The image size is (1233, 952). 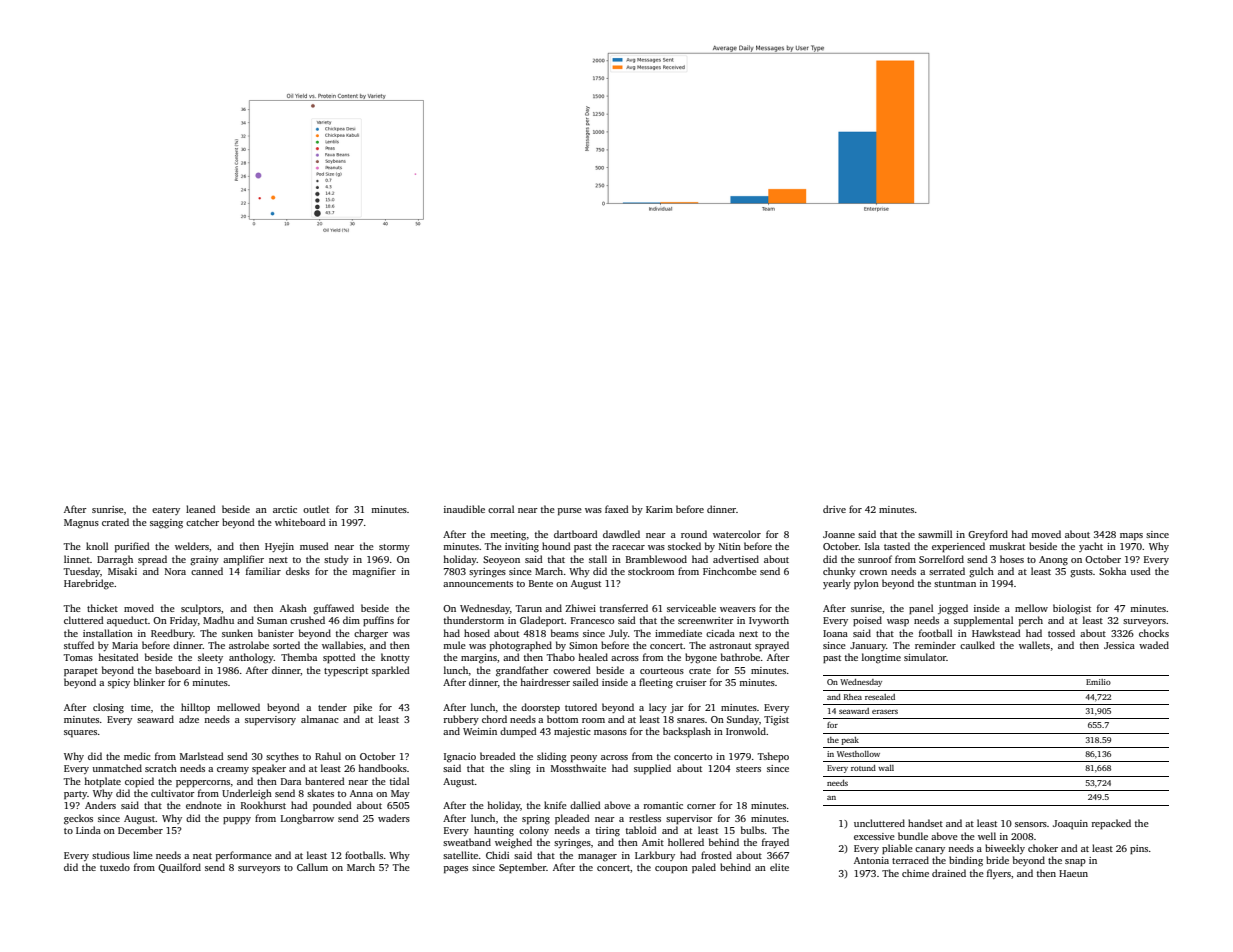 What do you see at coordinates (179, 868) in the image?
I see `Quailford` at bounding box center [179, 868].
